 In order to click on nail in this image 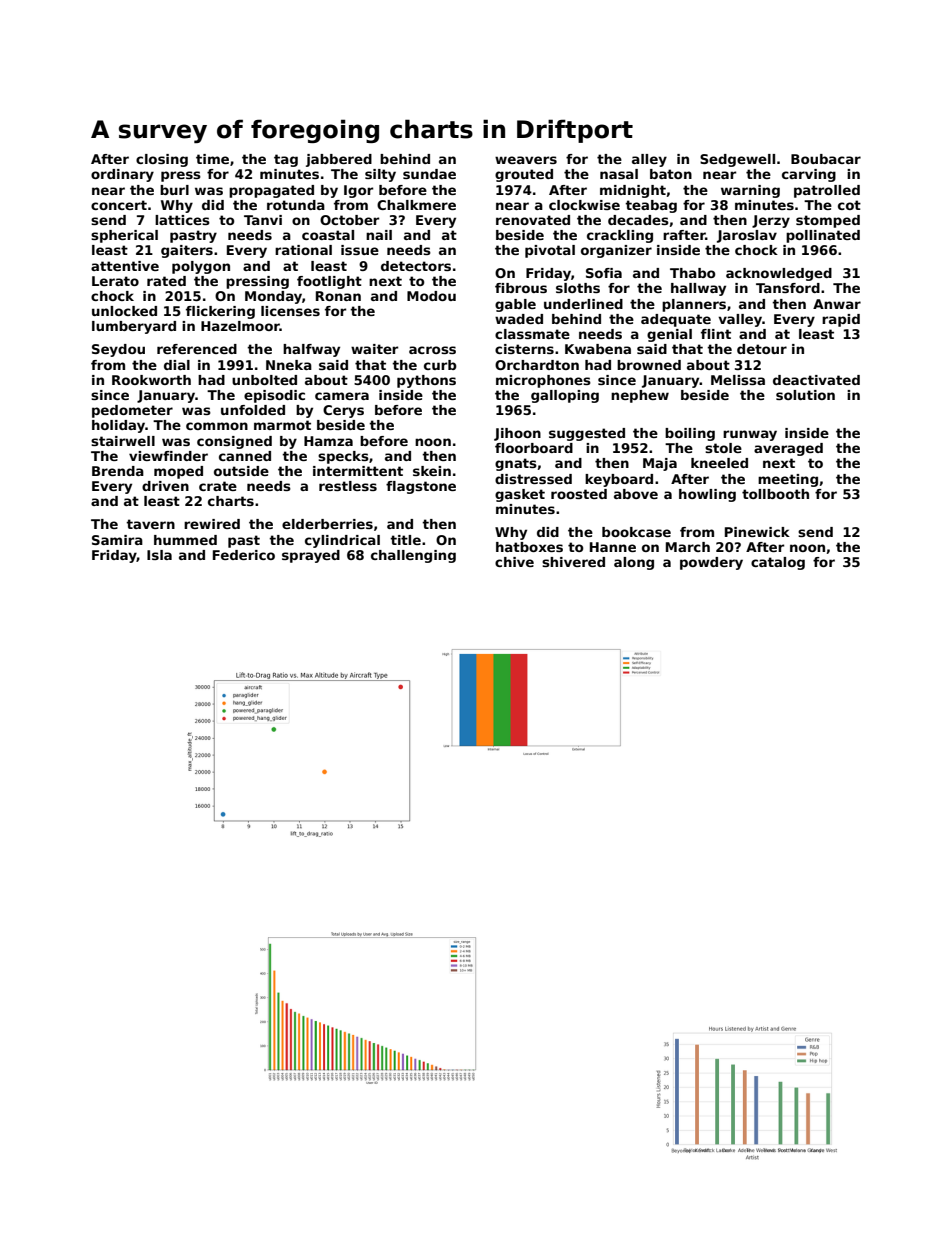, I will do `click(379, 235)`.
